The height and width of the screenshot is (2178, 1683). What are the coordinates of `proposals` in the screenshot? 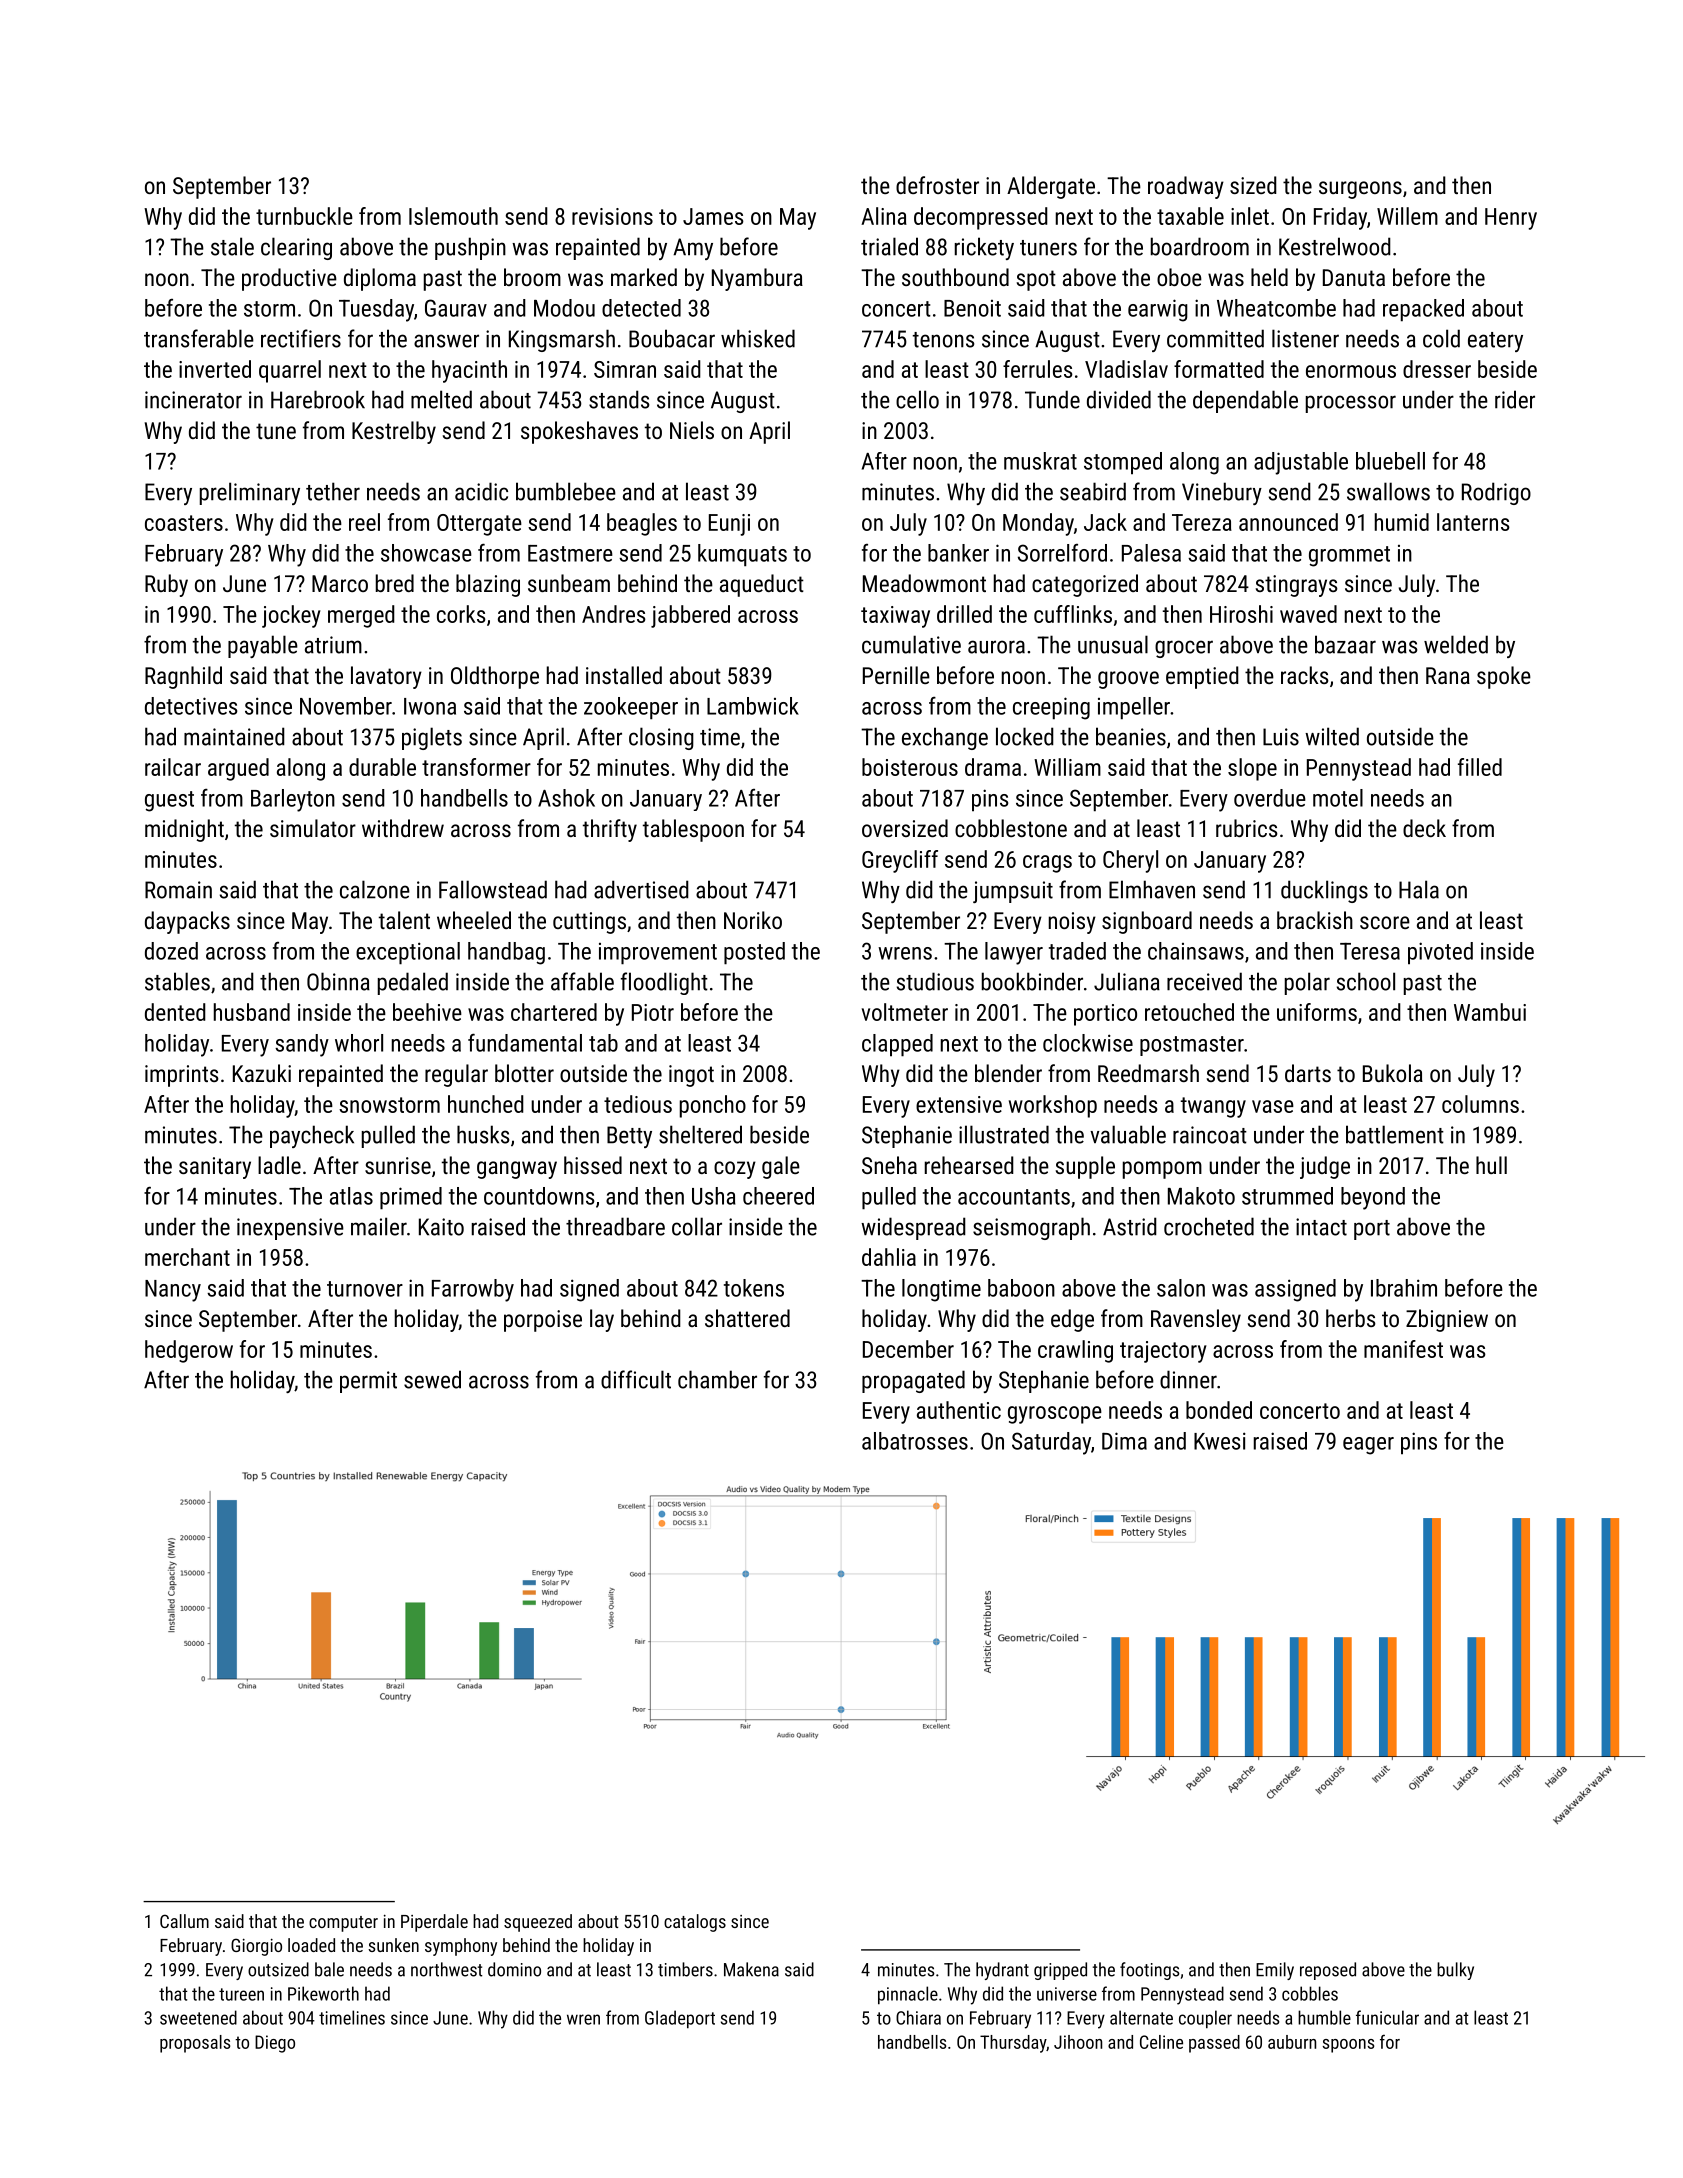 It's located at (195, 2044).
